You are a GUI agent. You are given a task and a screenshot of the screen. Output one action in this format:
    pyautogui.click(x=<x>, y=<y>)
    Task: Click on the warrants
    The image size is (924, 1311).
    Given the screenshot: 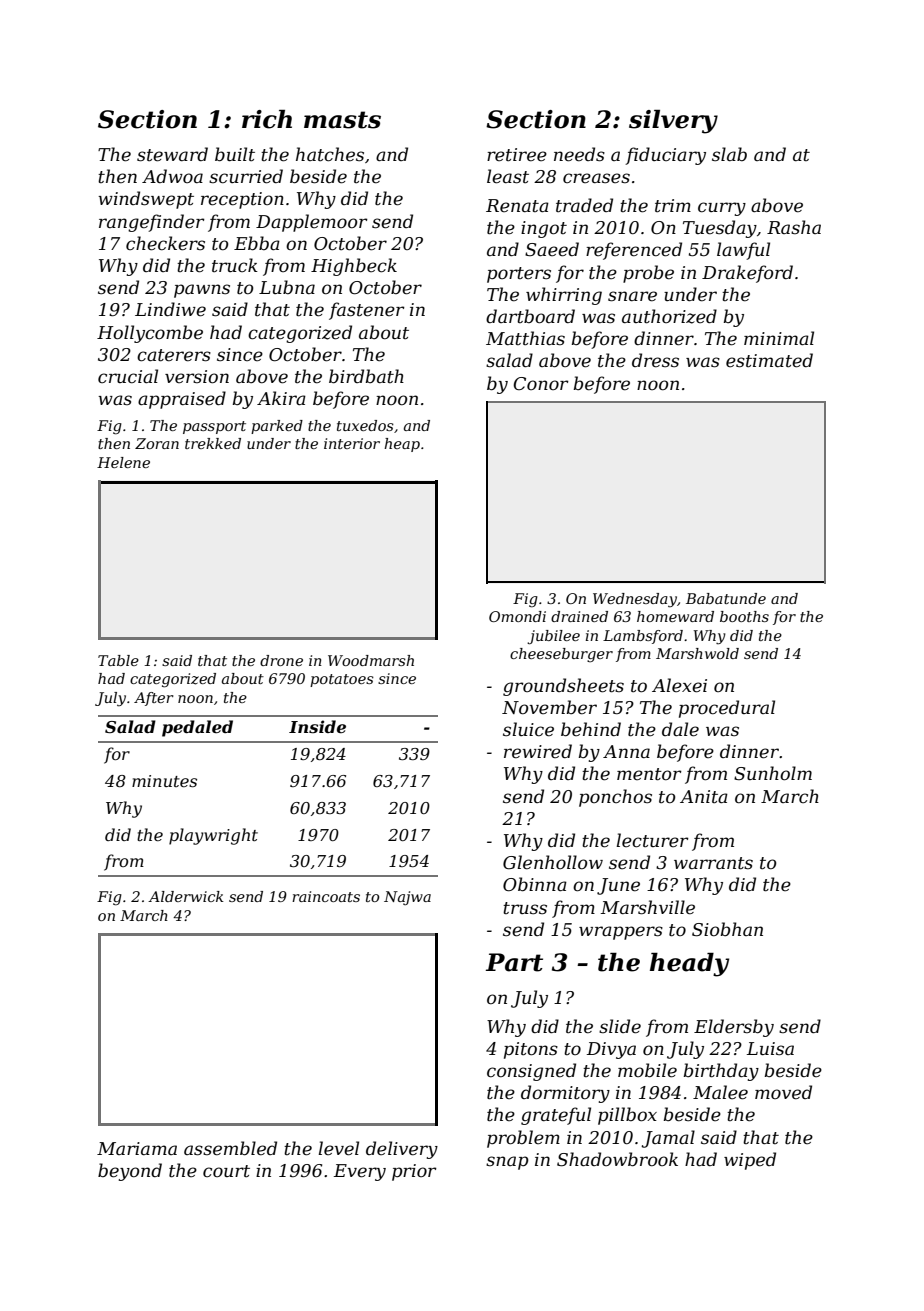 What is the action you would take?
    pyautogui.click(x=713, y=863)
